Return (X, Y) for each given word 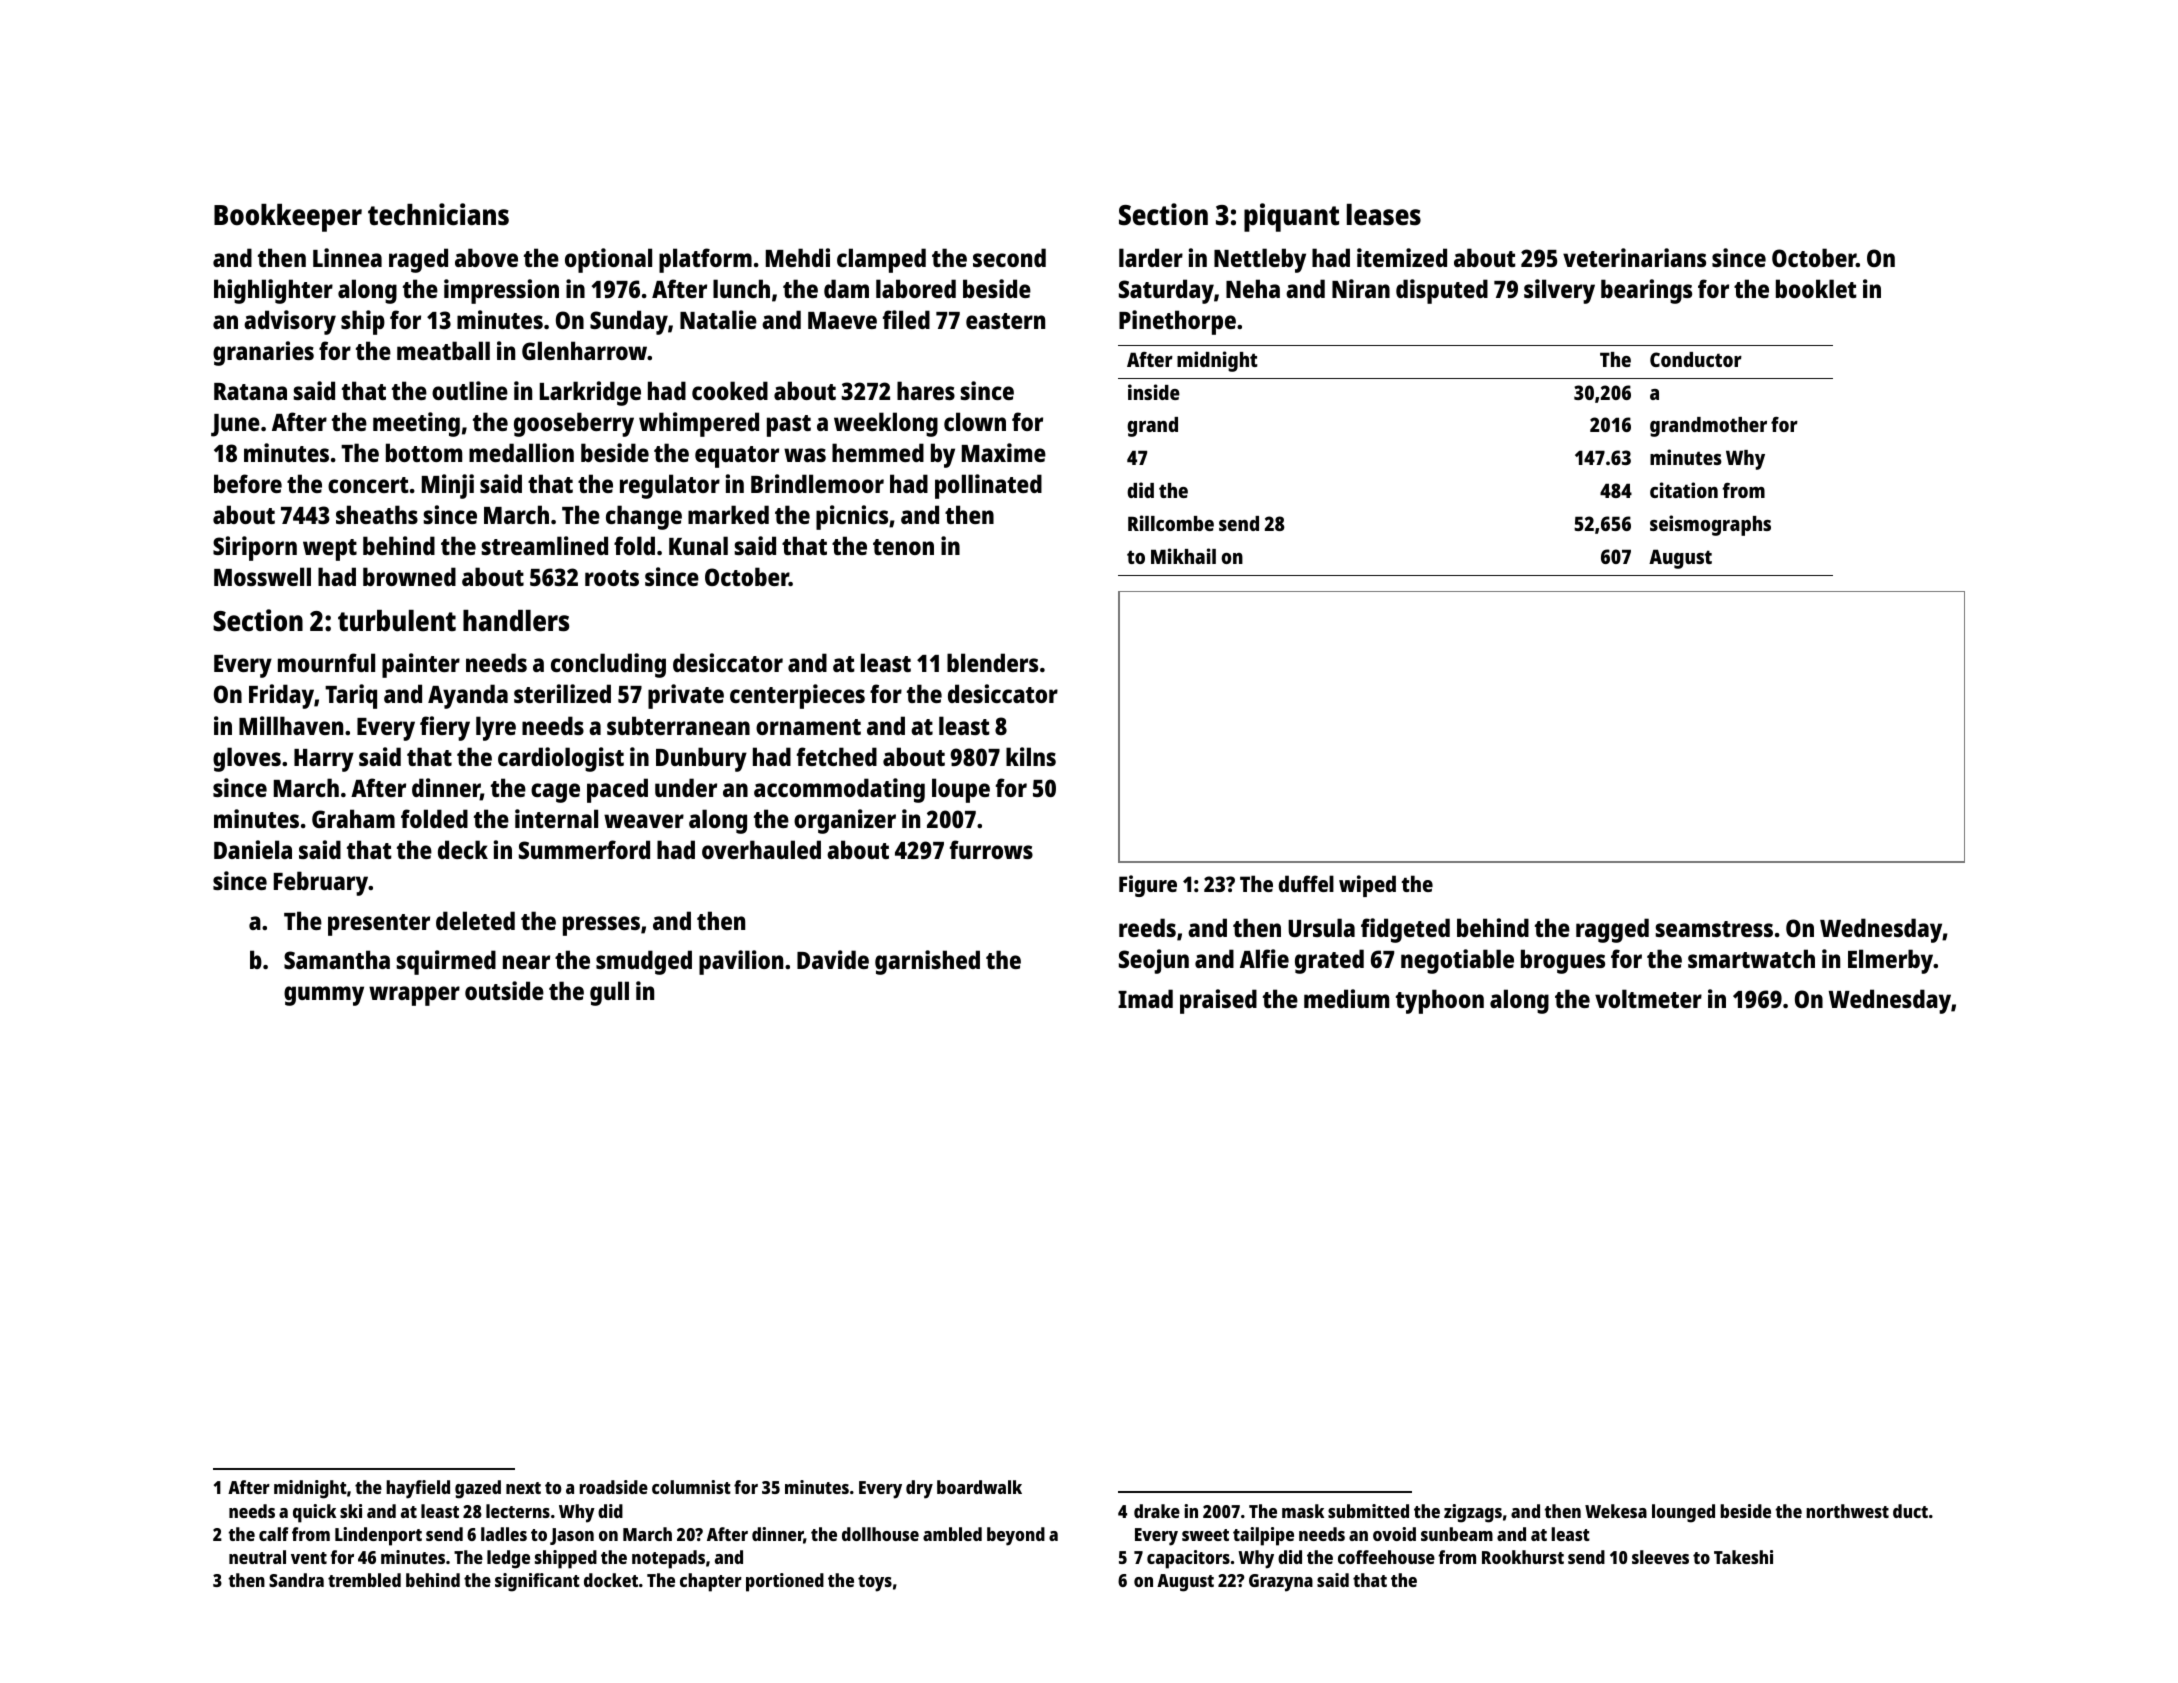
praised (1218, 1001)
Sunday (629, 322)
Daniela (253, 849)
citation (1684, 490)
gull (609, 993)
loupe (961, 790)
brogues (1563, 961)
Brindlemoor (817, 483)
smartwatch (1751, 958)
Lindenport (378, 1536)
